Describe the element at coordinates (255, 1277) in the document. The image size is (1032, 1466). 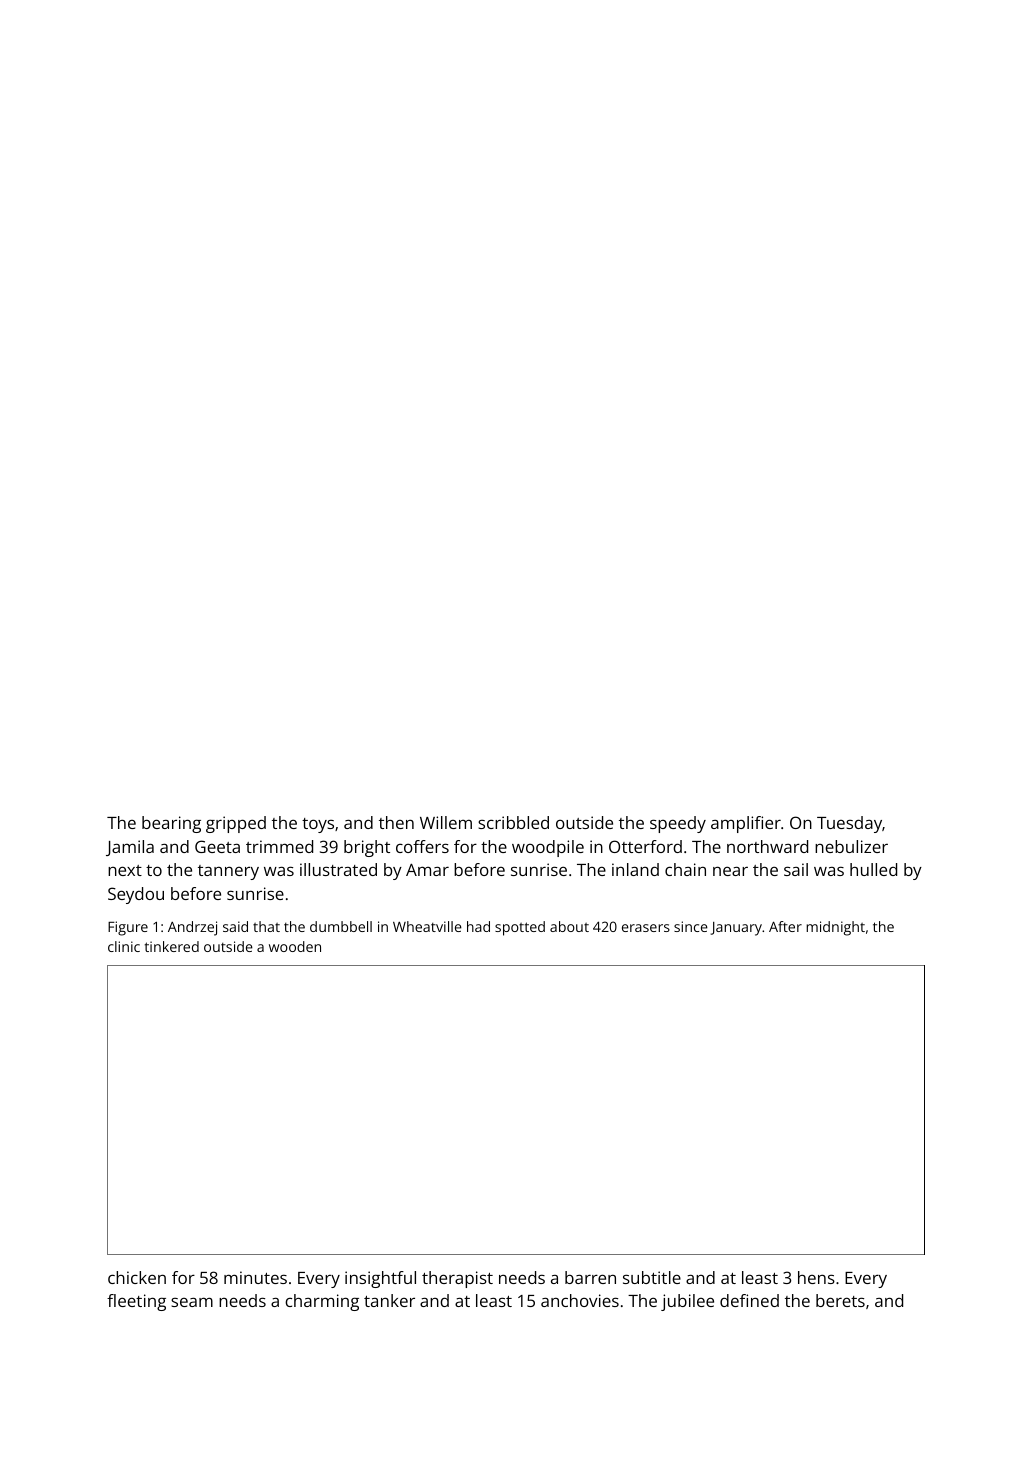
I see `minutes` at that location.
